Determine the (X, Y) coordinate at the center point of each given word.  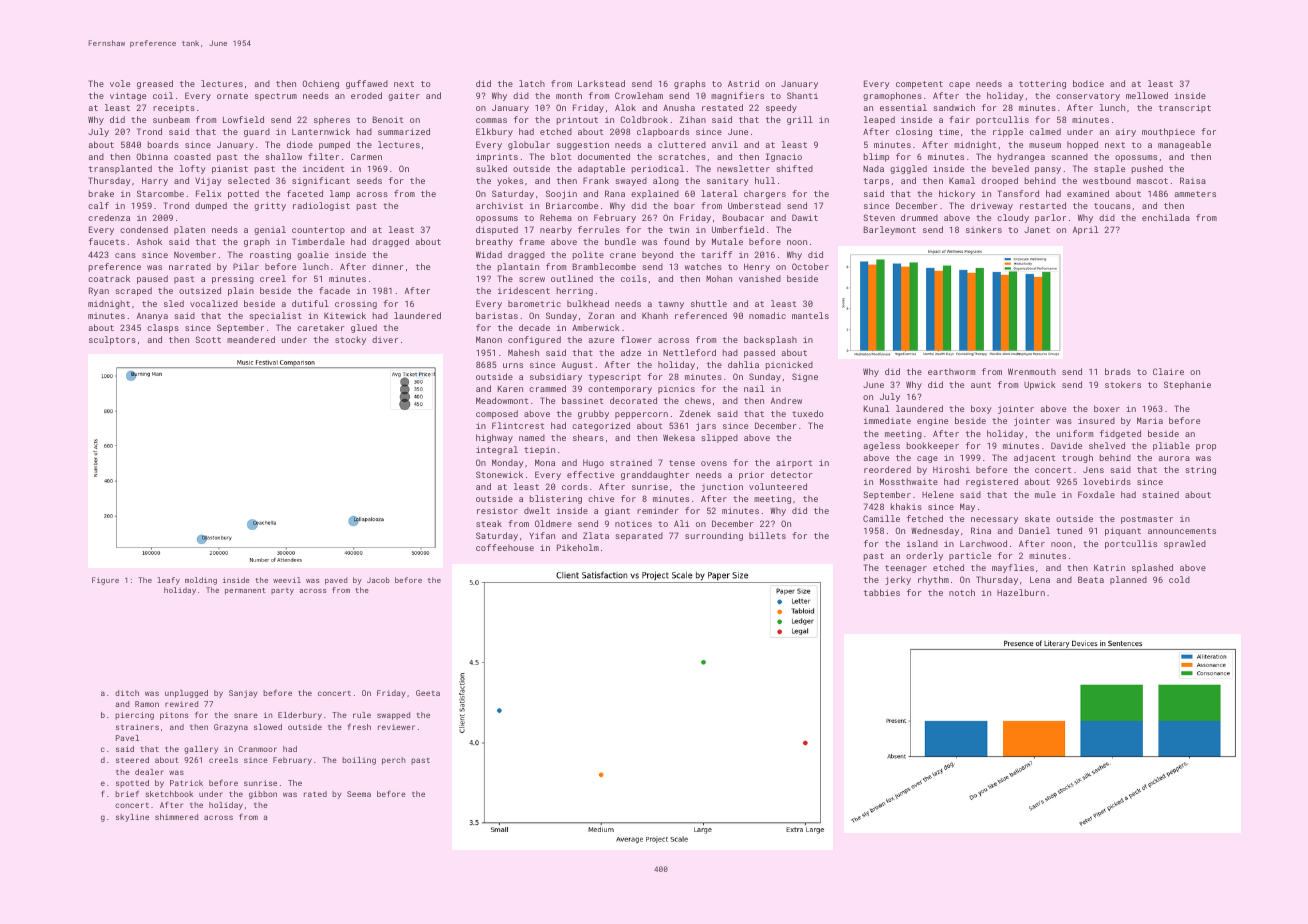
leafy (168, 581)
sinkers (984, 229)
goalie (313, 255)
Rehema (556, 217)
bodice (1088, 83)
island (922, 543)
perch (394, 761)
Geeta (428, 693)
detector (792, 474)
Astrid (743, 83)
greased (155, 84)
